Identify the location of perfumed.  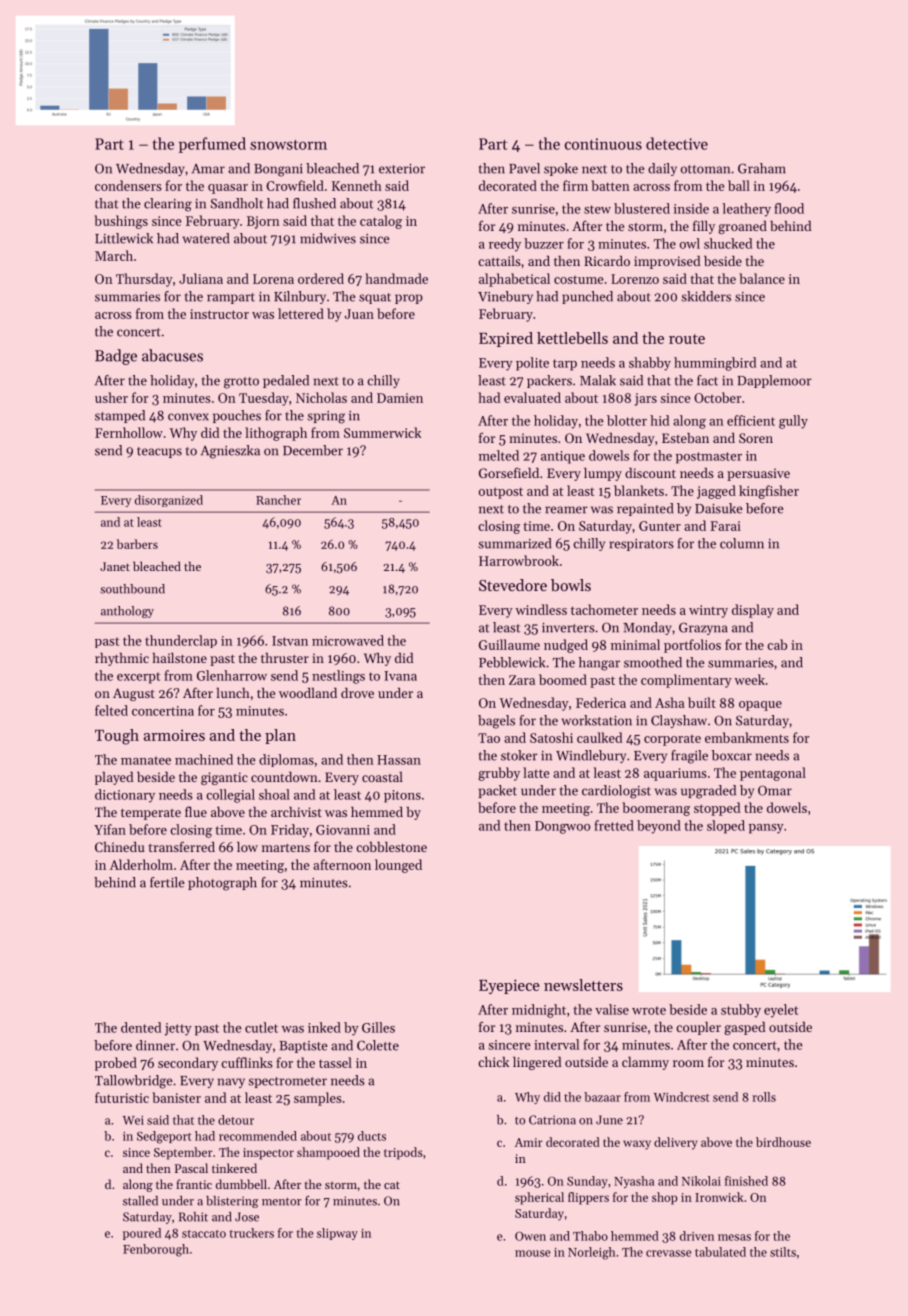
(212, 145).
